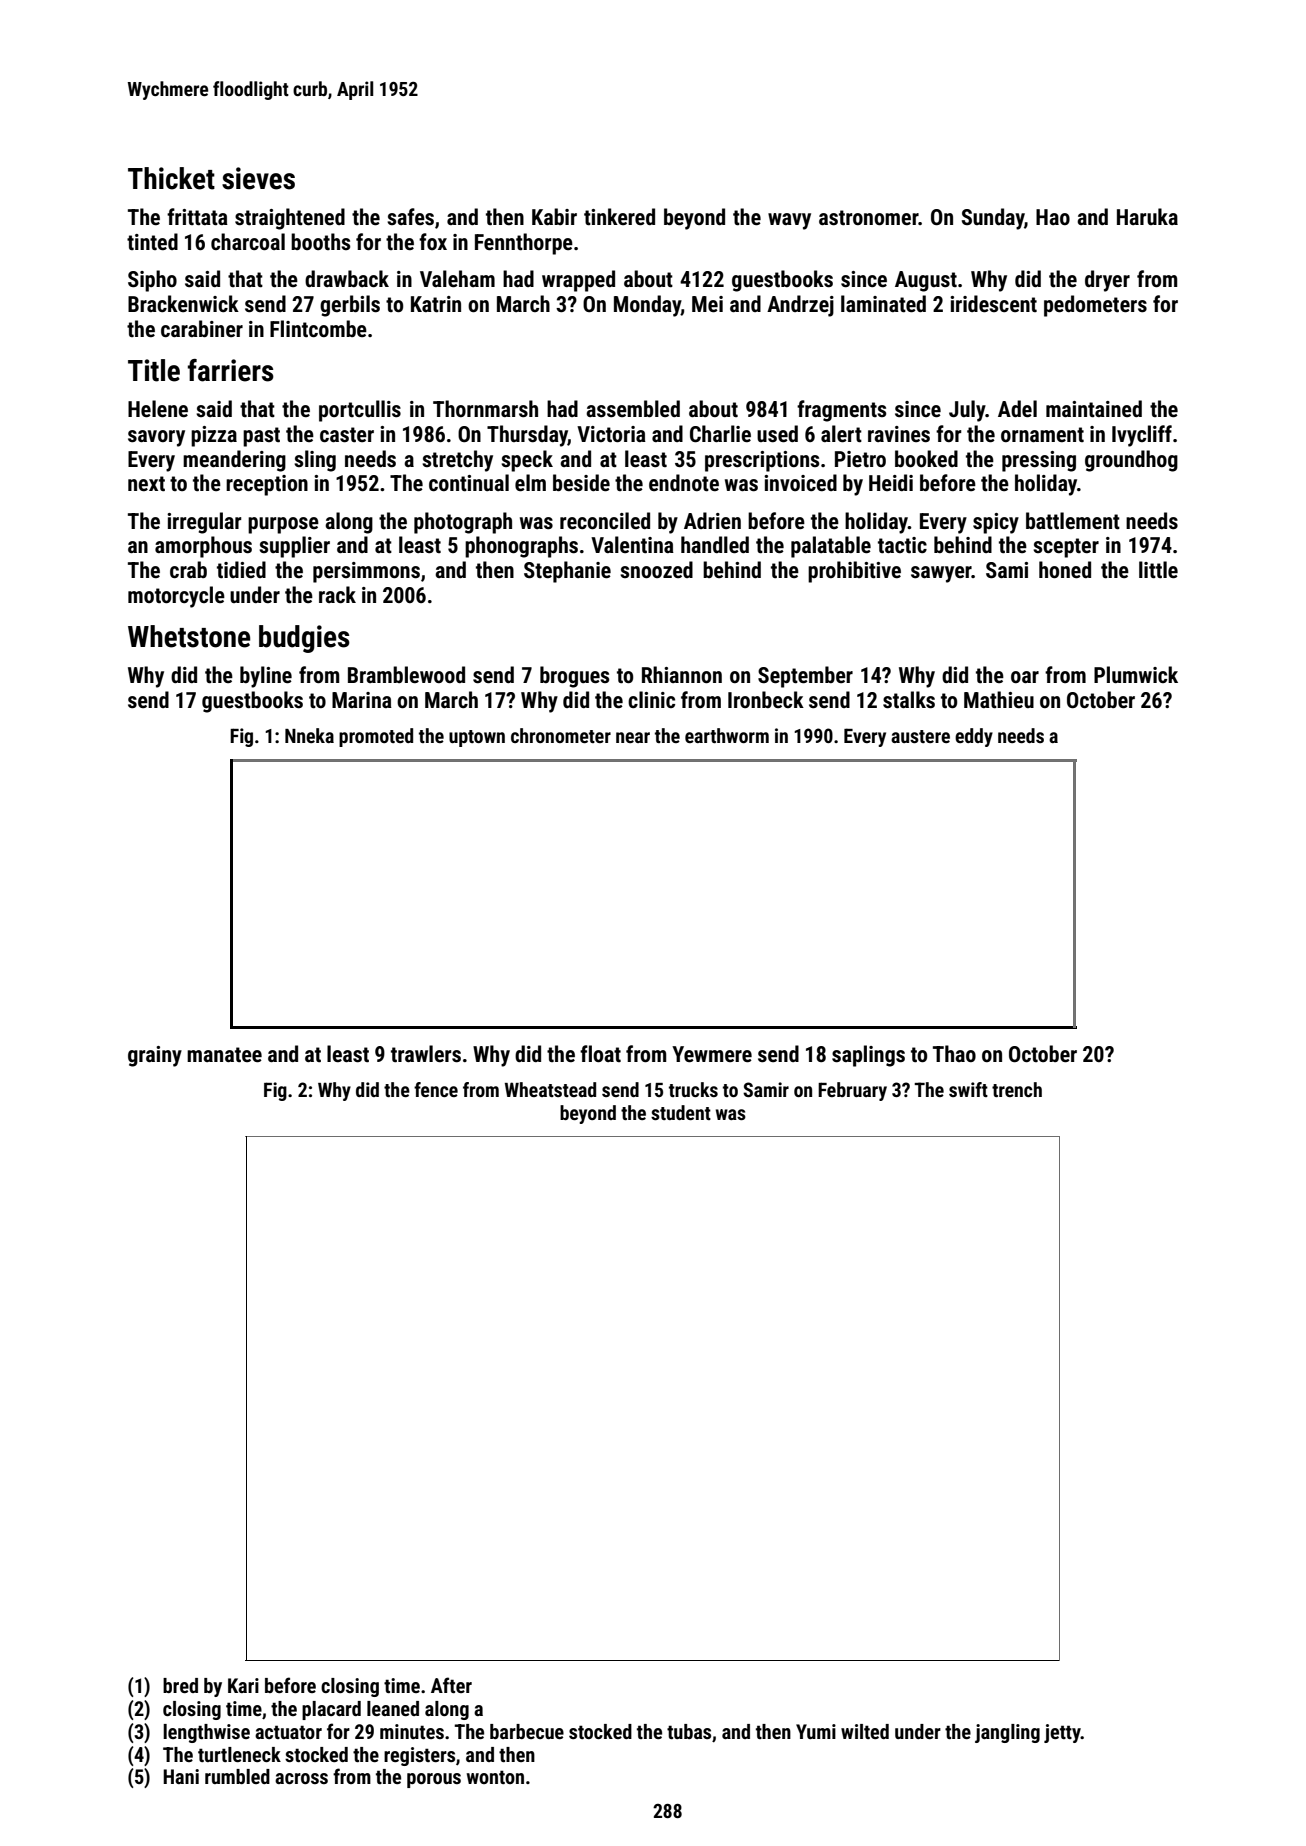  I want to click on trench, so click(1017, 1089).
